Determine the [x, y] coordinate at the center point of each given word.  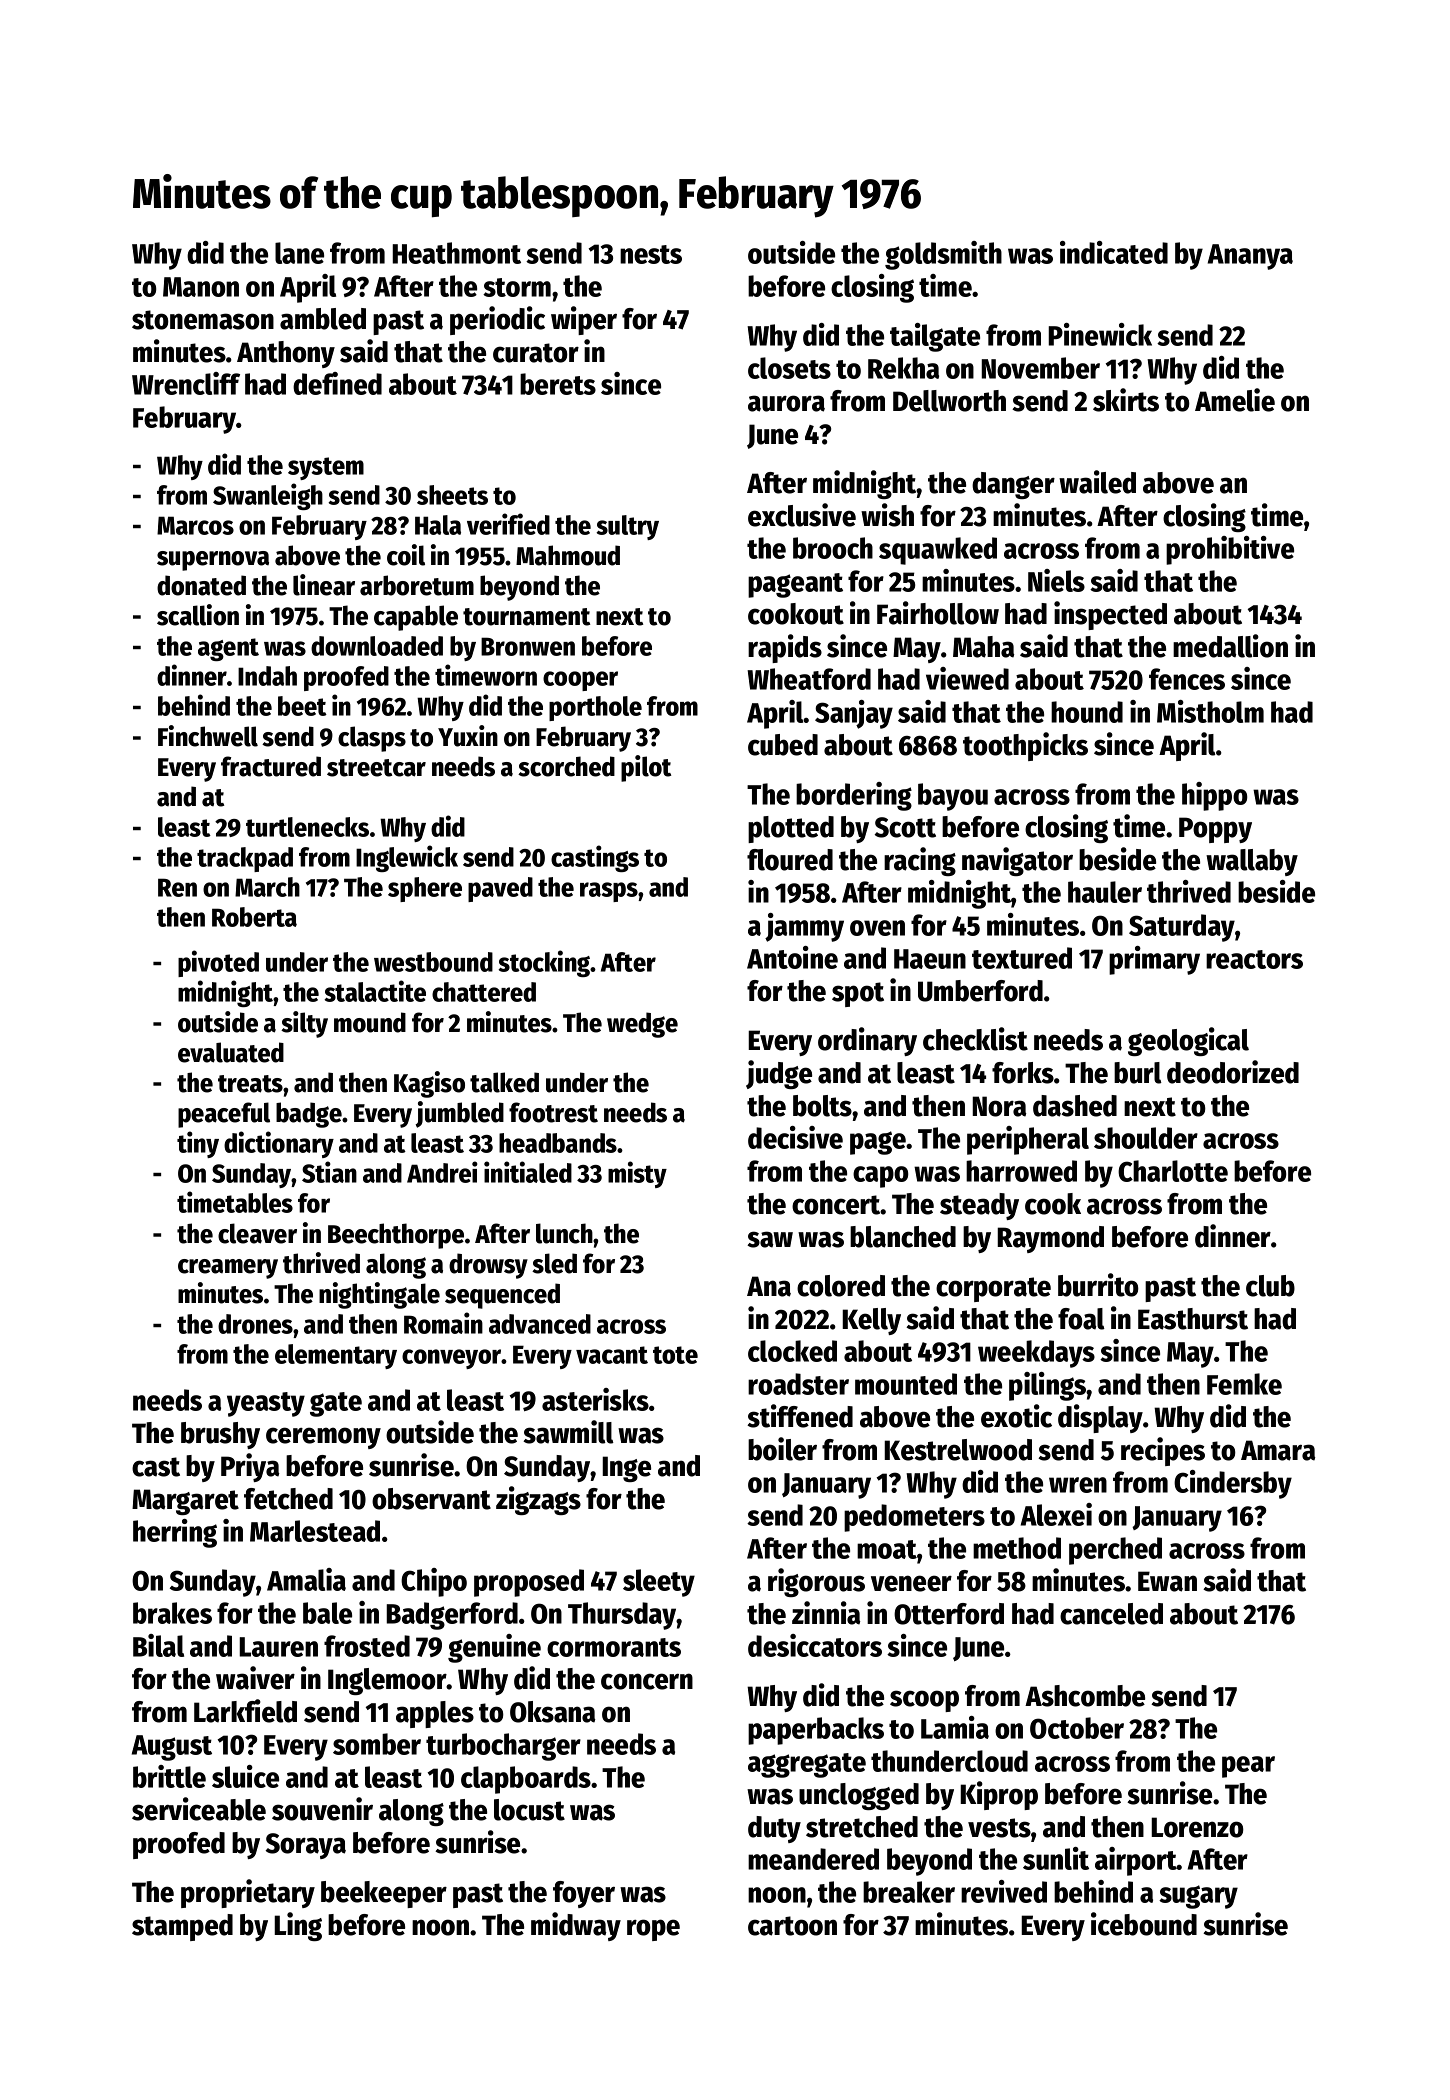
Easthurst [1193, 1319]
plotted [791, 829]
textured [1022, 958]
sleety [659, 1583]
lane [299, 253]
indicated [1114, 252]
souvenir [322, 1809]
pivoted [218, 963]
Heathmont [456, 253]
